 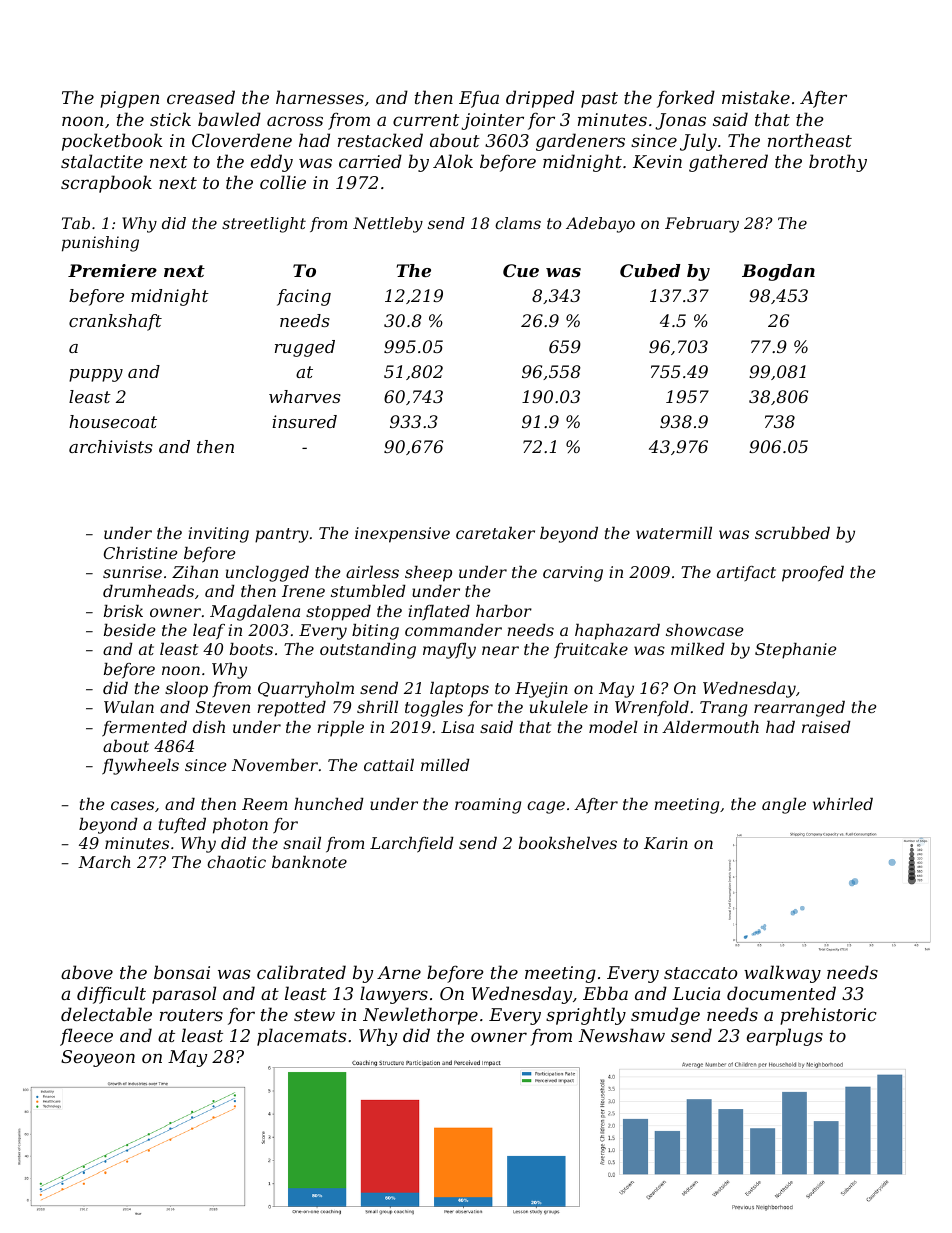 What do you see at coordinates (495, 533) in the document?
I see `caretaker` at bounding box center [495, 533].
